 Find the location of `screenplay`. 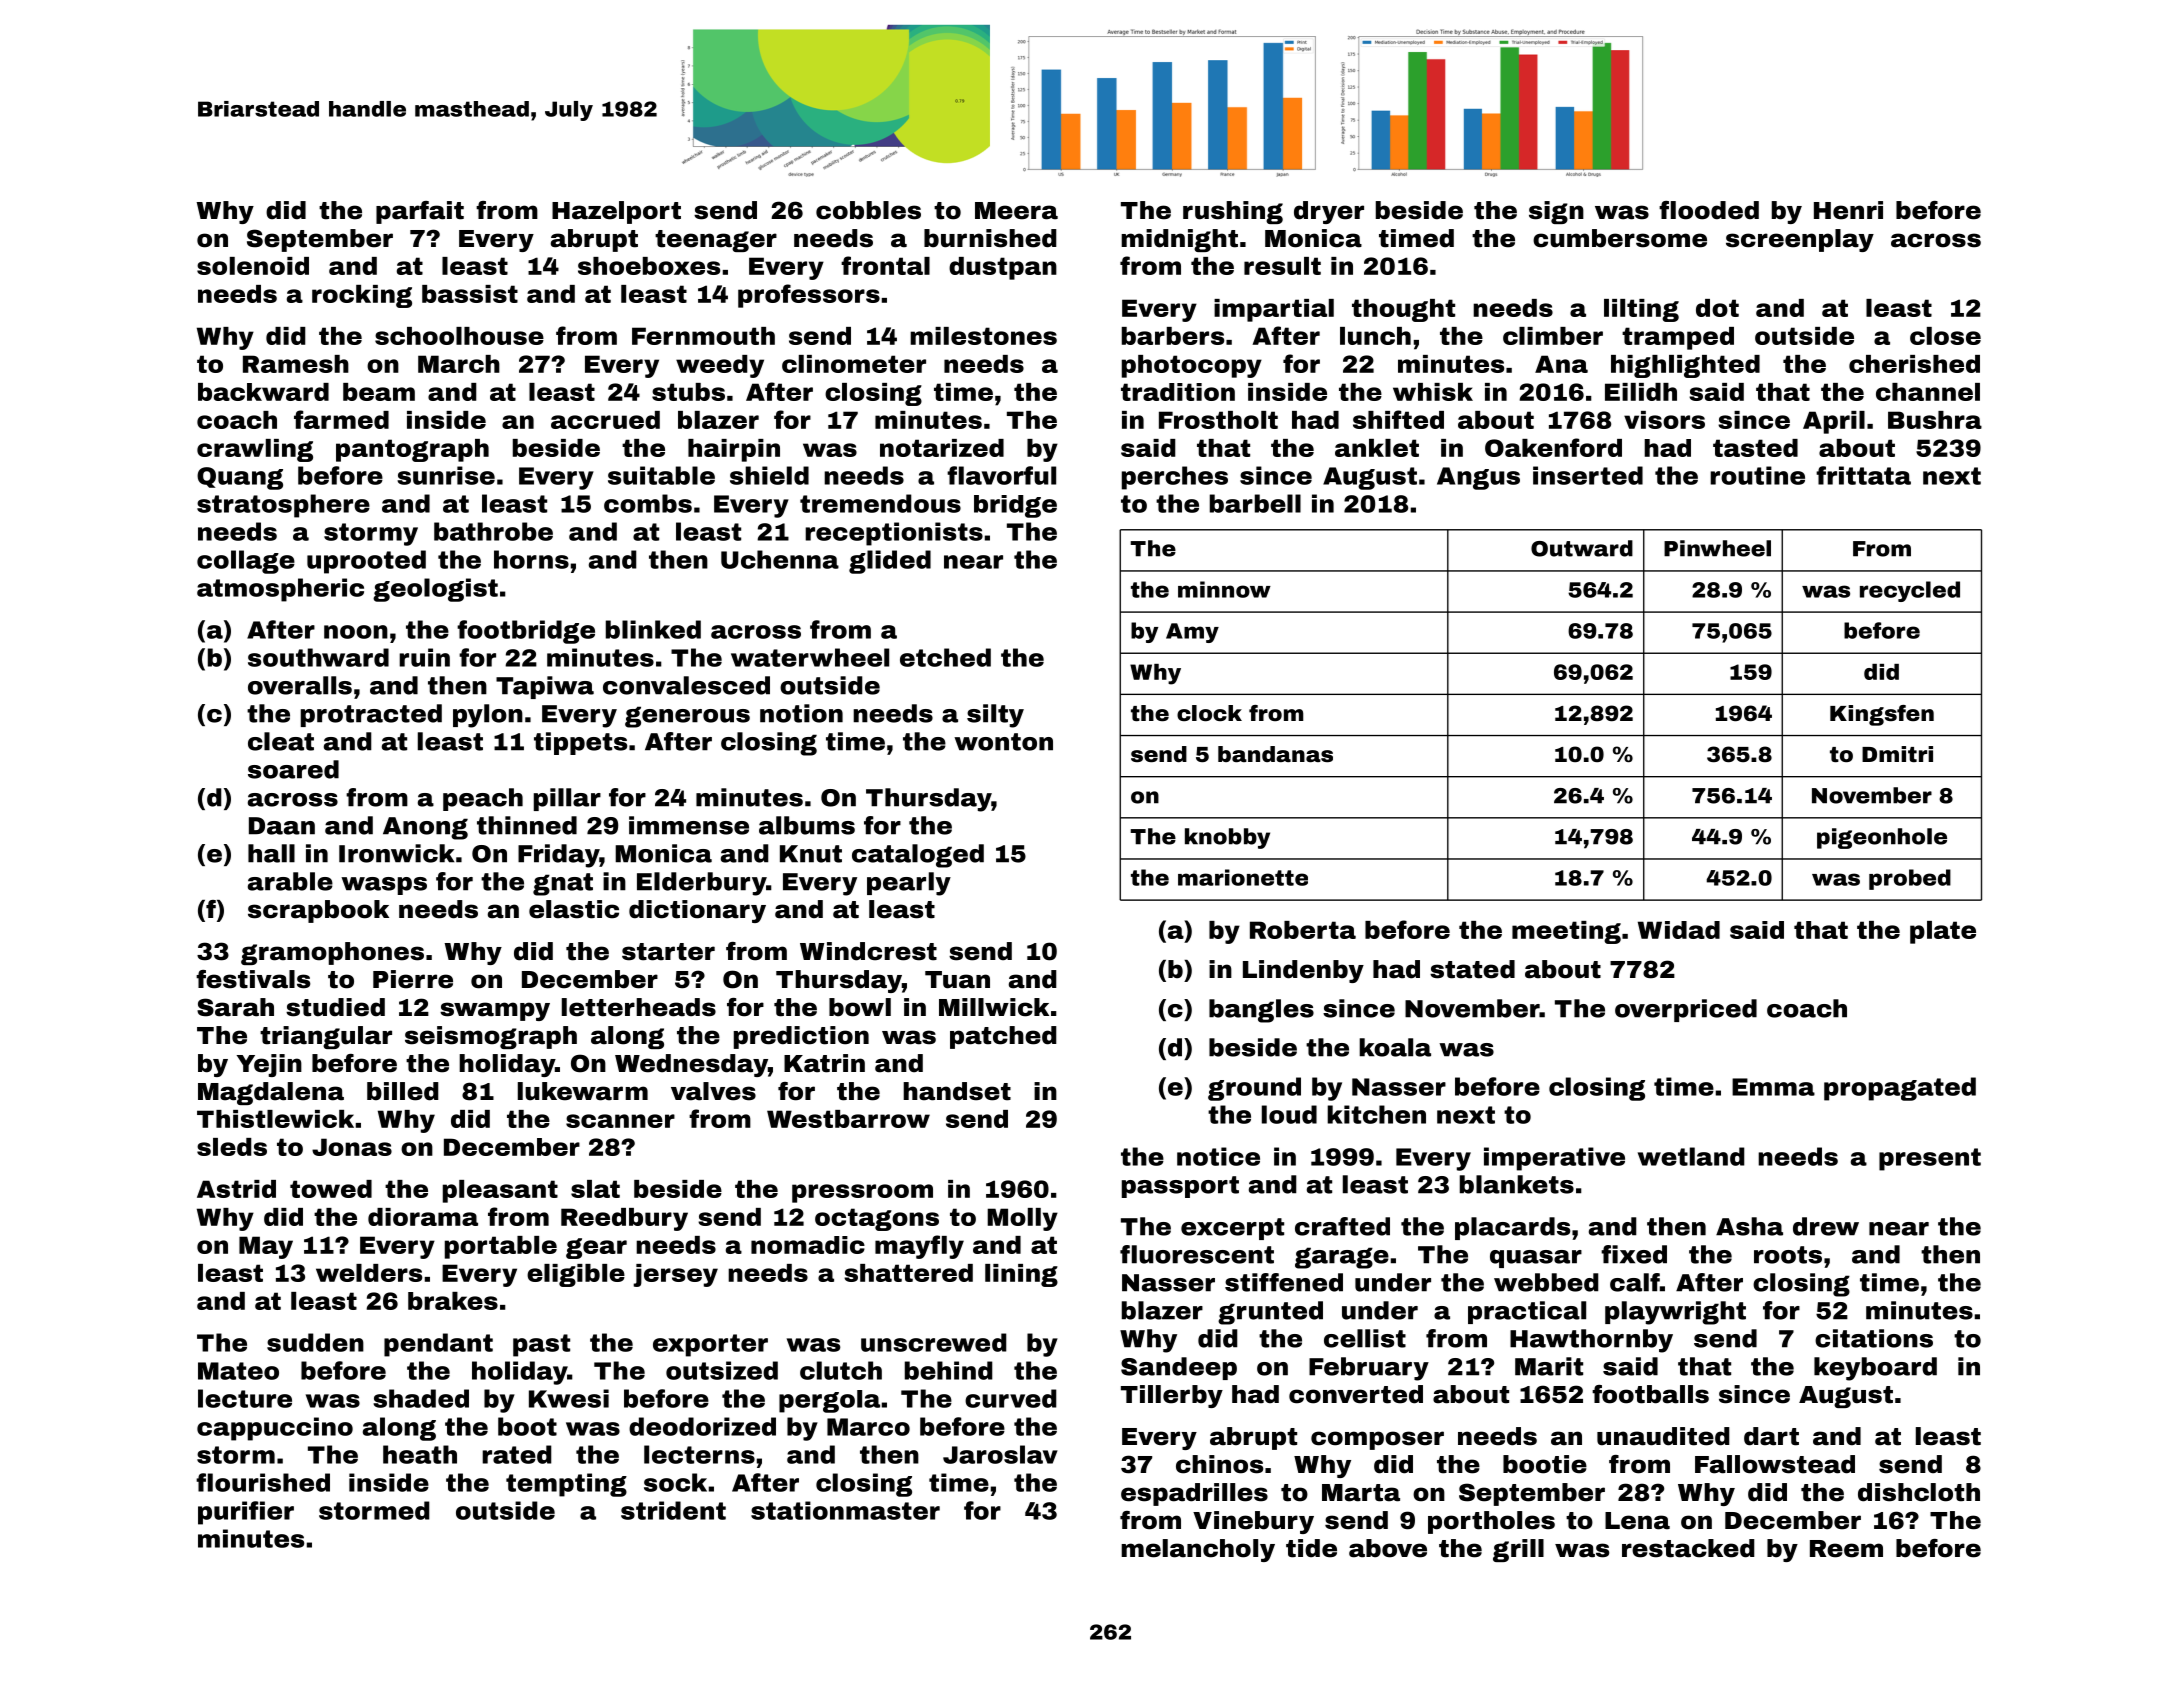

screenplay is located at coordinates (1800, 240).
